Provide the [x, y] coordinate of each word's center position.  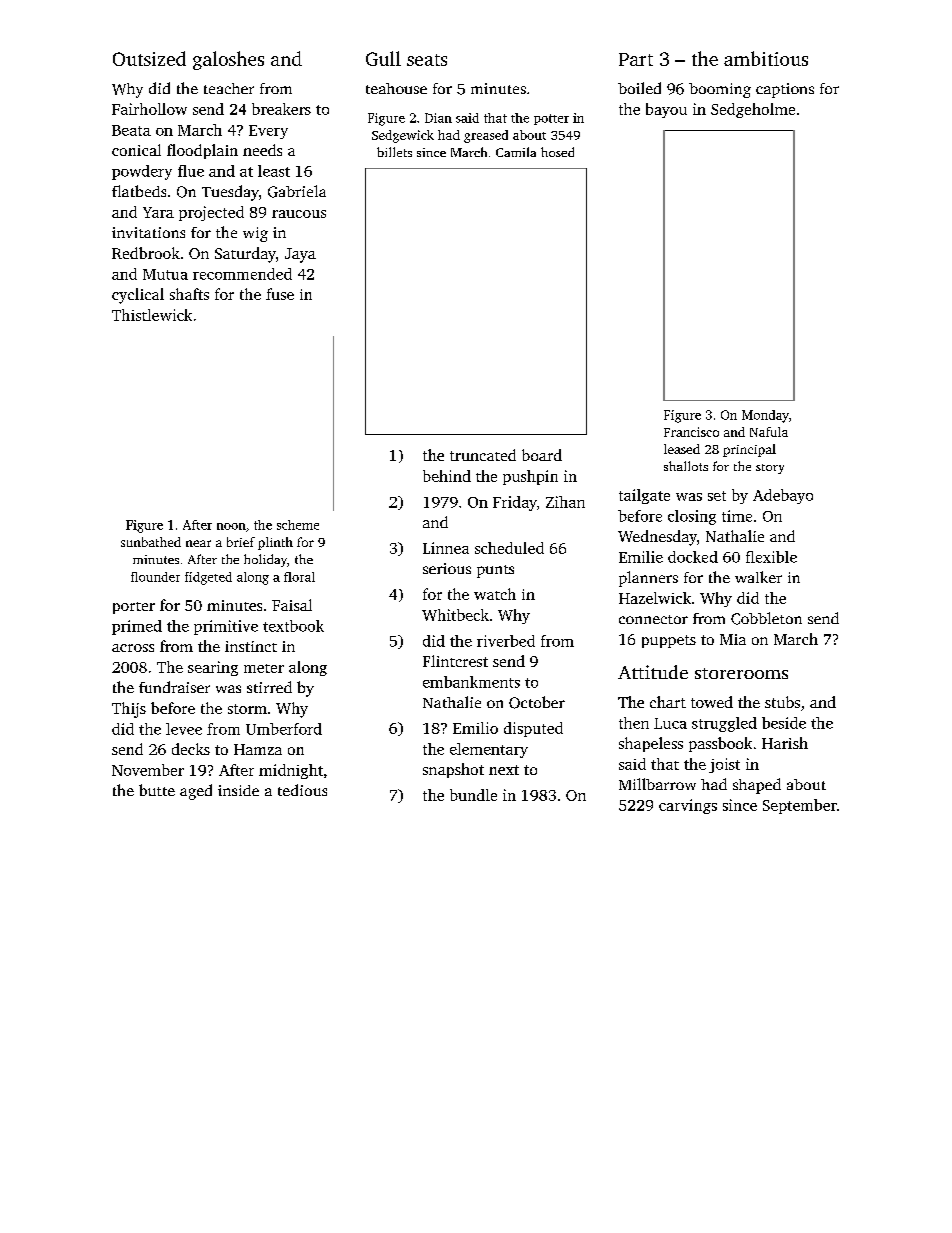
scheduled [509, 548]
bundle [473, 795]
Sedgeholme [753, 110]
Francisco [691, 432]
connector [653, 619]
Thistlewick [152, 315]
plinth [275, 543]
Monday [765, 416]
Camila [516, 152]
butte [157, 790]
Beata [131, 130]
